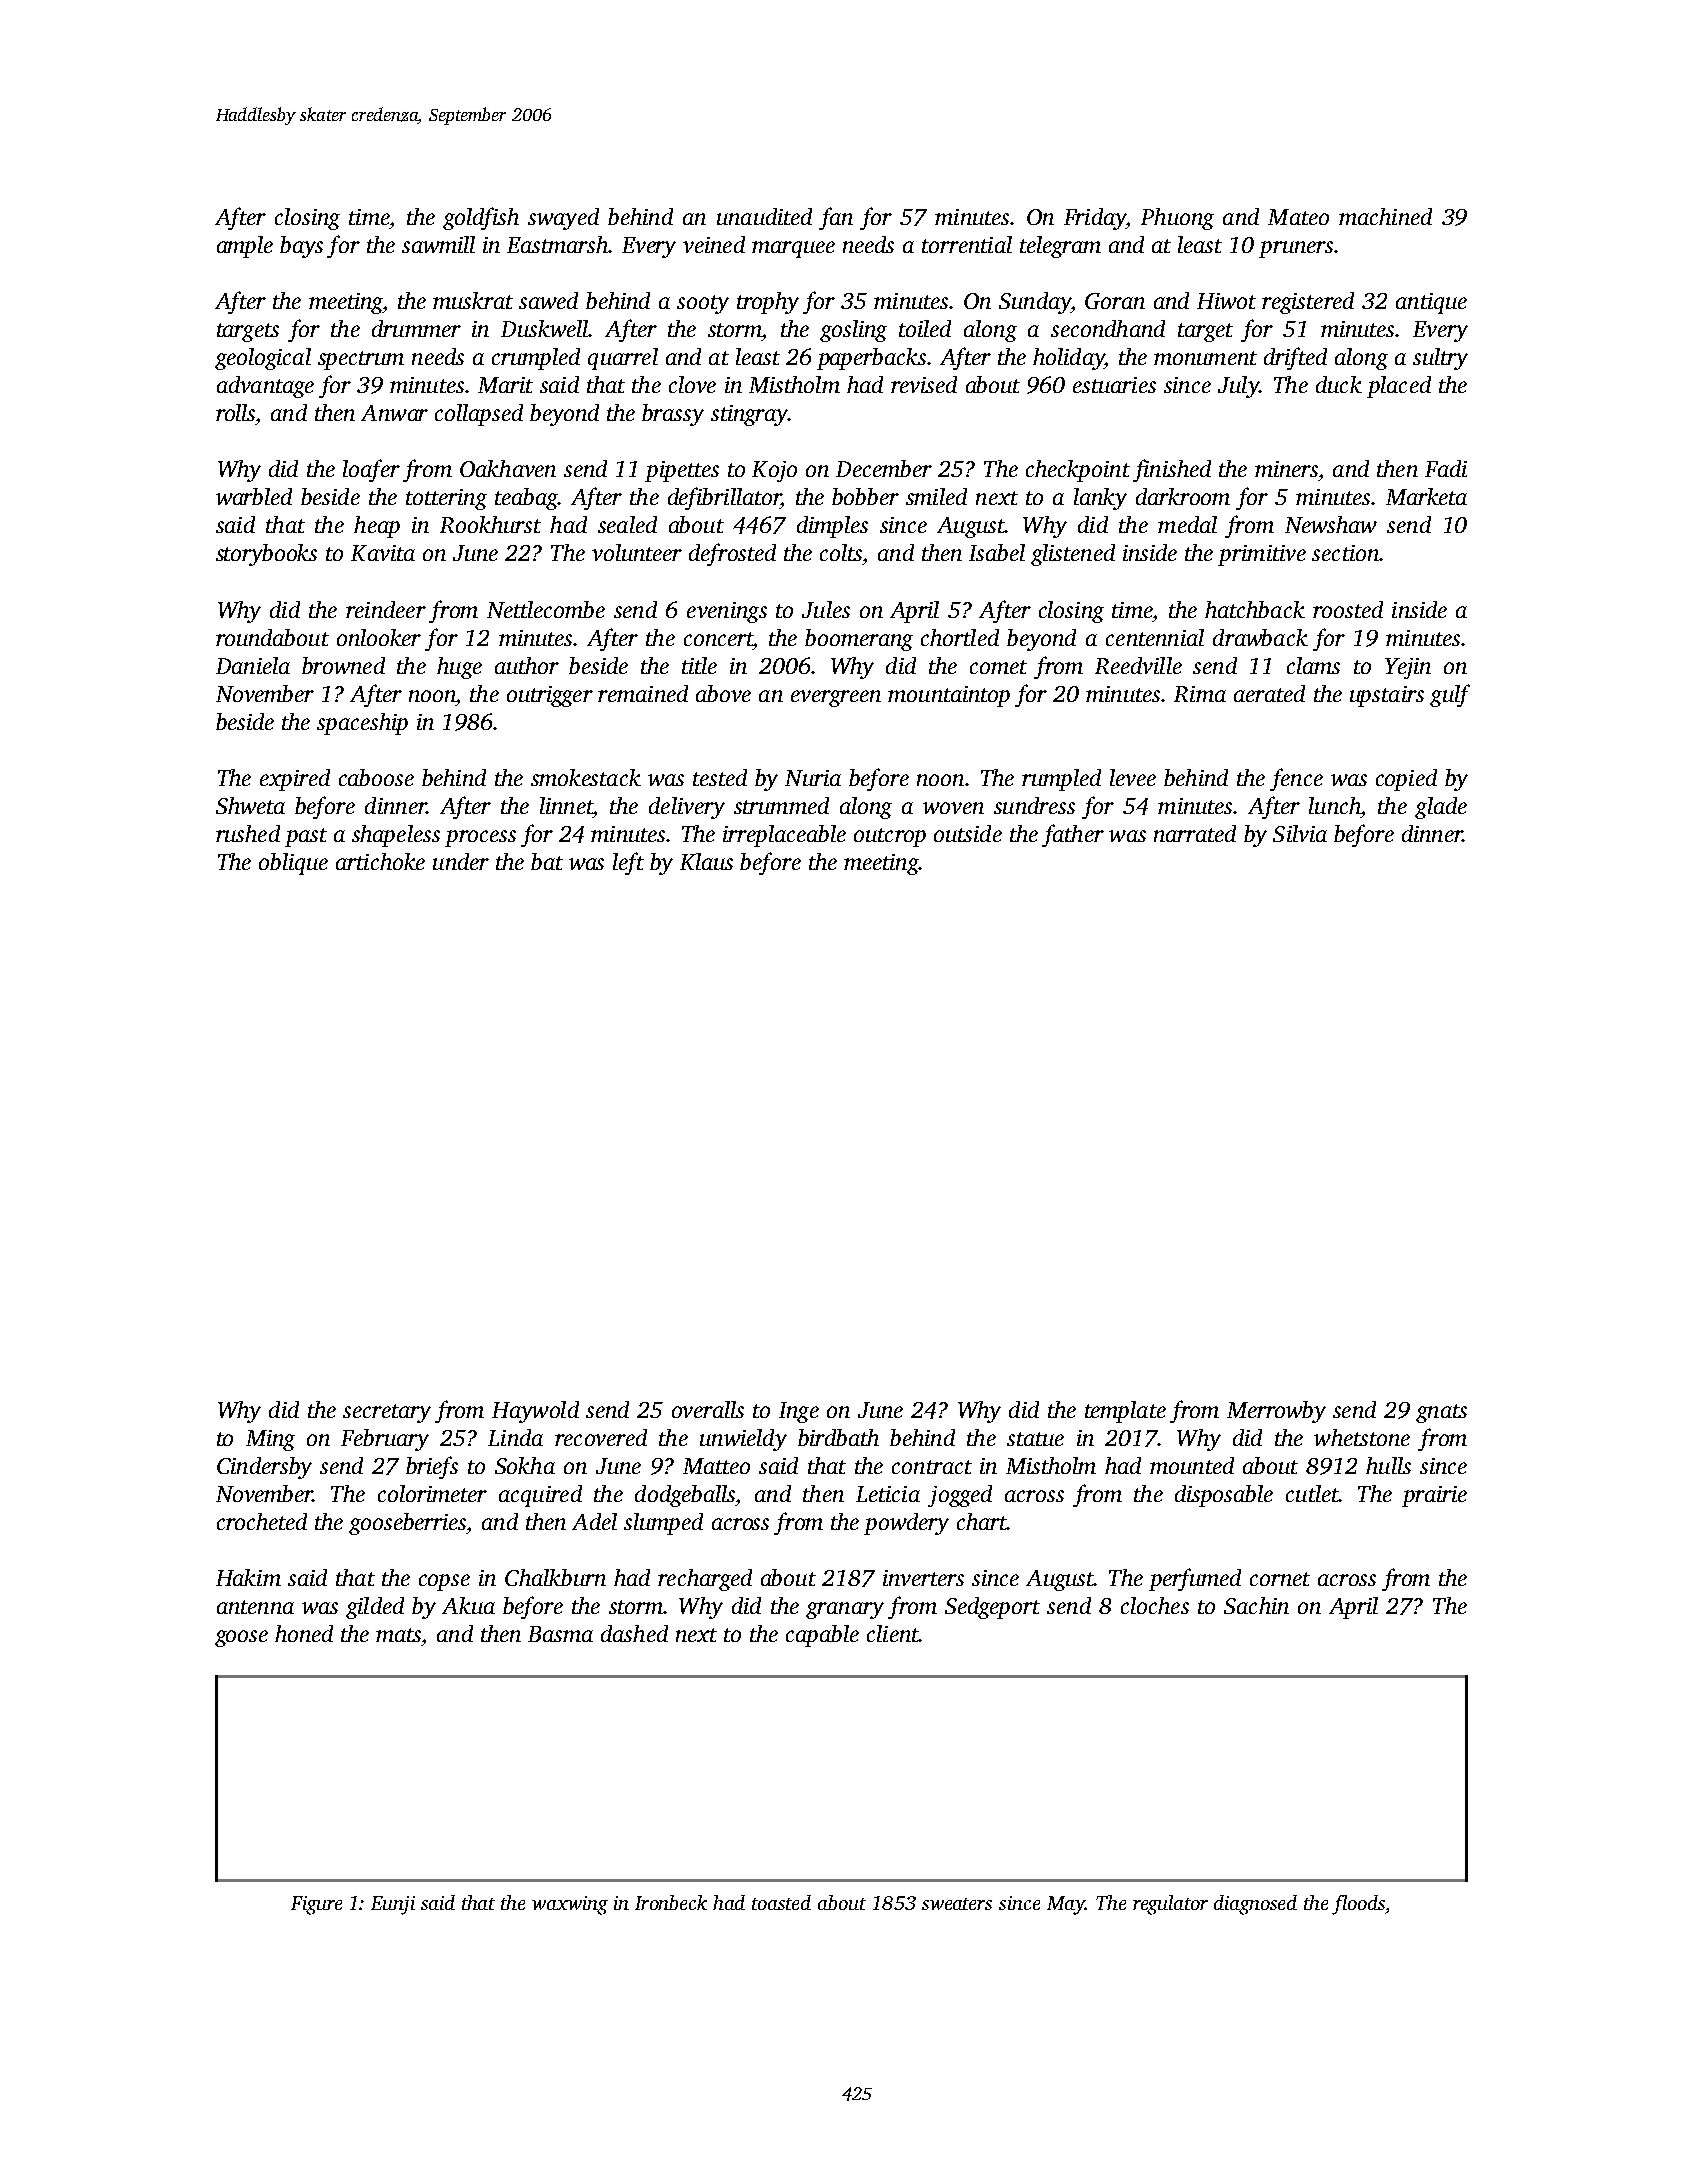 The image size is (1683, 2178). I want to click on Figure, so click(316, 1905).
